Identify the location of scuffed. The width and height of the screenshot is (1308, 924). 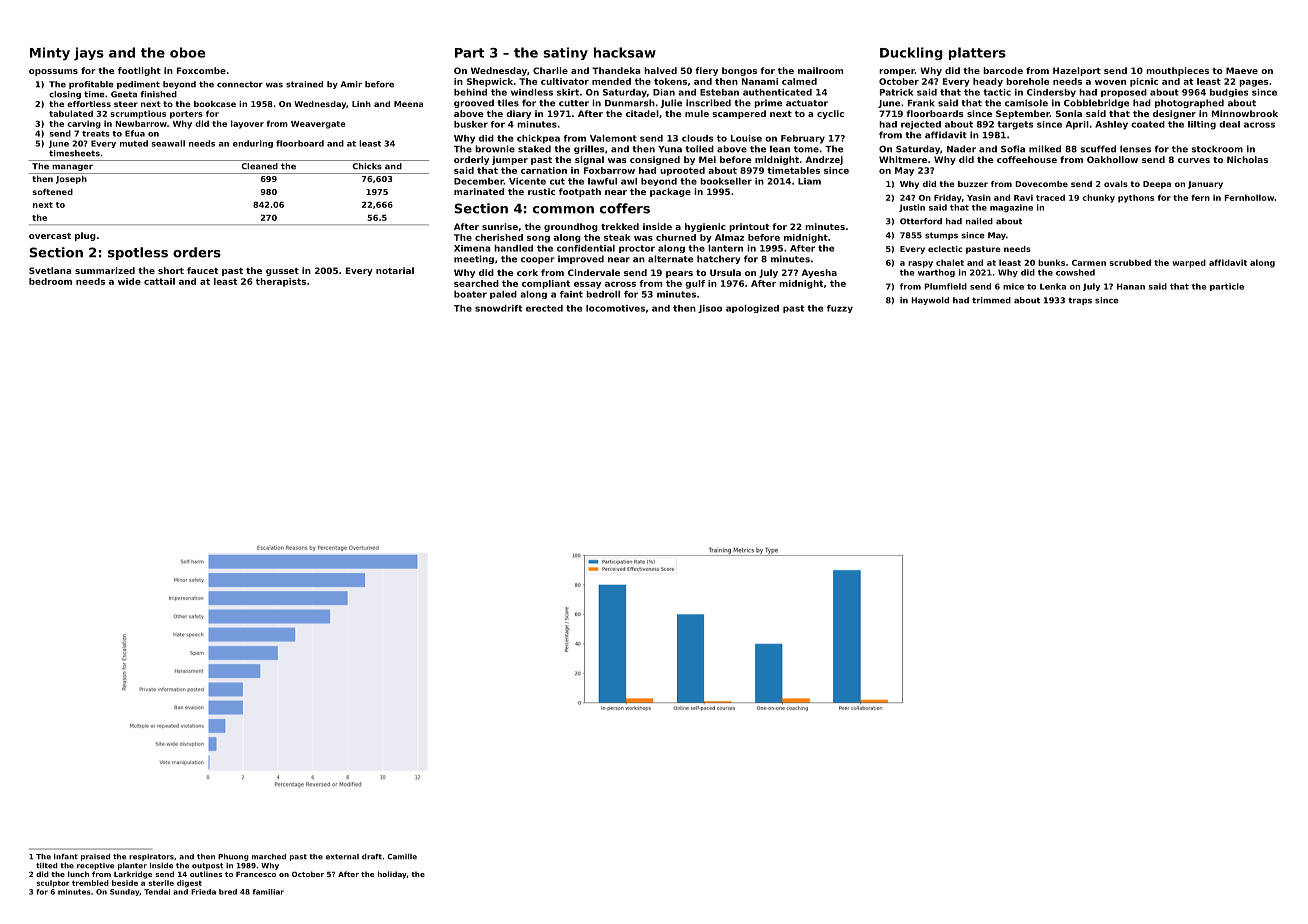
(1098, 149).
